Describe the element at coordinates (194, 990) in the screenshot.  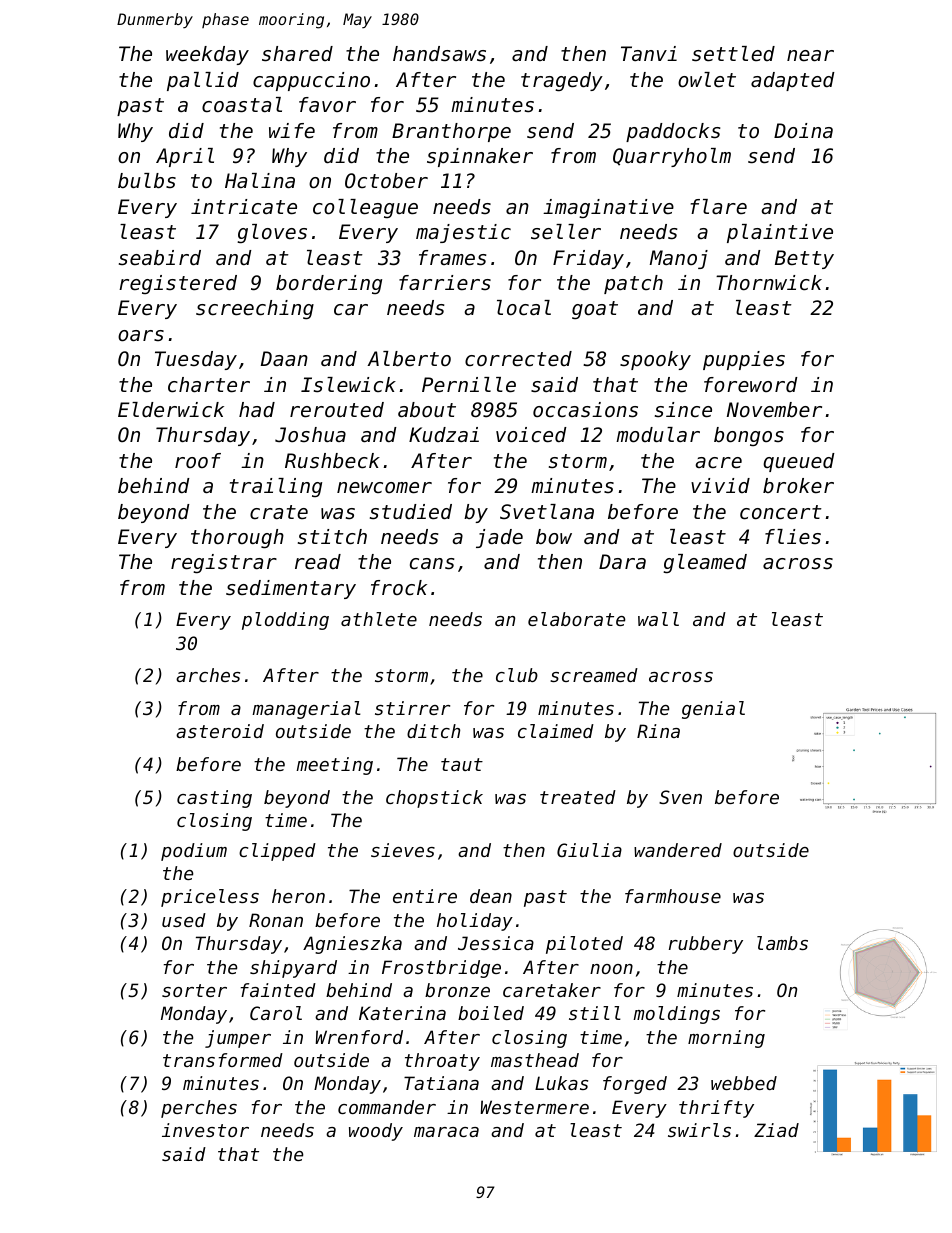
I see `sorter` at that location.
